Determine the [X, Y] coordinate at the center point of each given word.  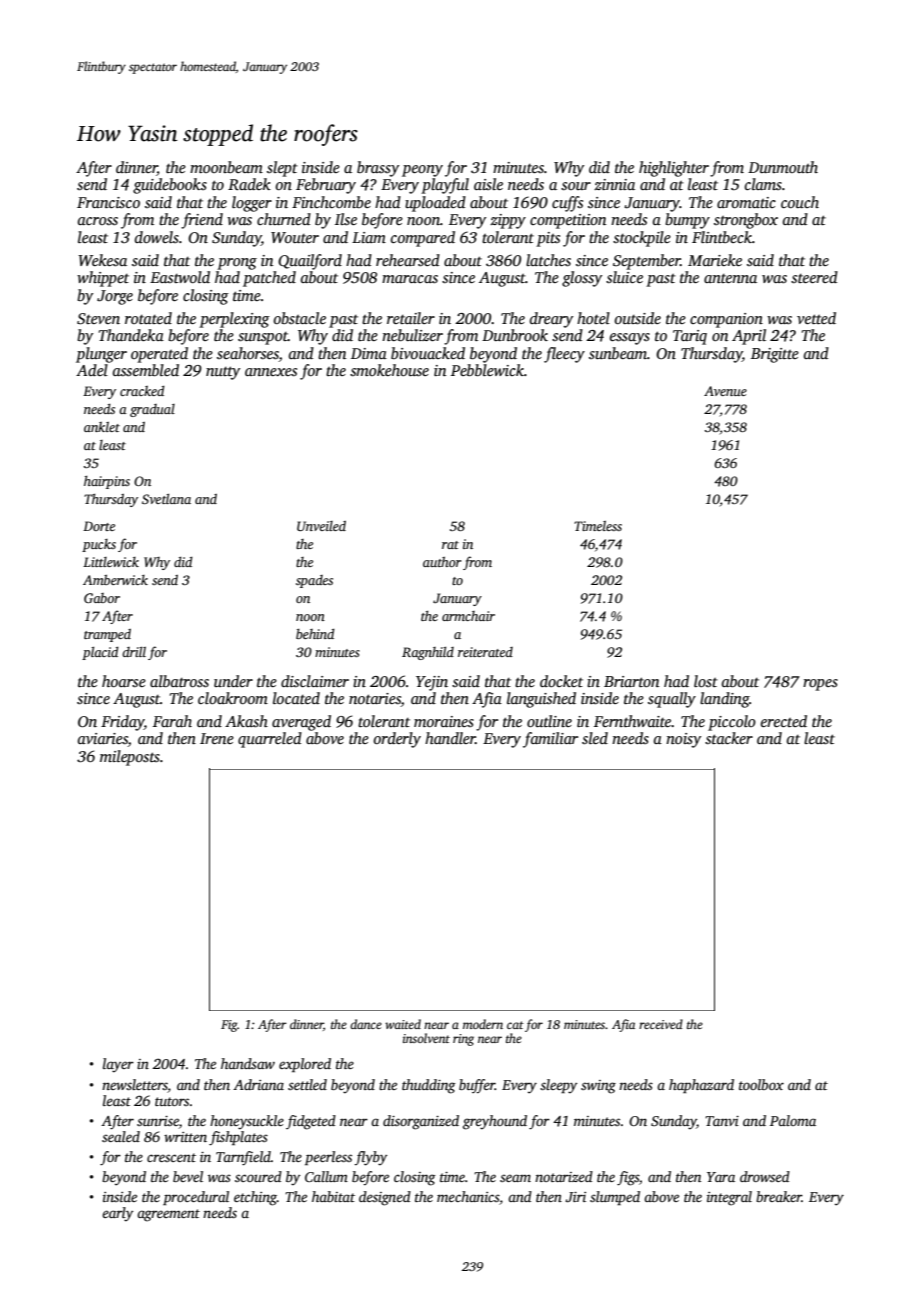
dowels [157, 237]
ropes [820, 685]
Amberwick [115, 580]
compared [423, 239]
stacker [729, 738]
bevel [188, 1176]
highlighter [674, 169]
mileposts [130, 758]
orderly [397, 740]
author [442, 562]
